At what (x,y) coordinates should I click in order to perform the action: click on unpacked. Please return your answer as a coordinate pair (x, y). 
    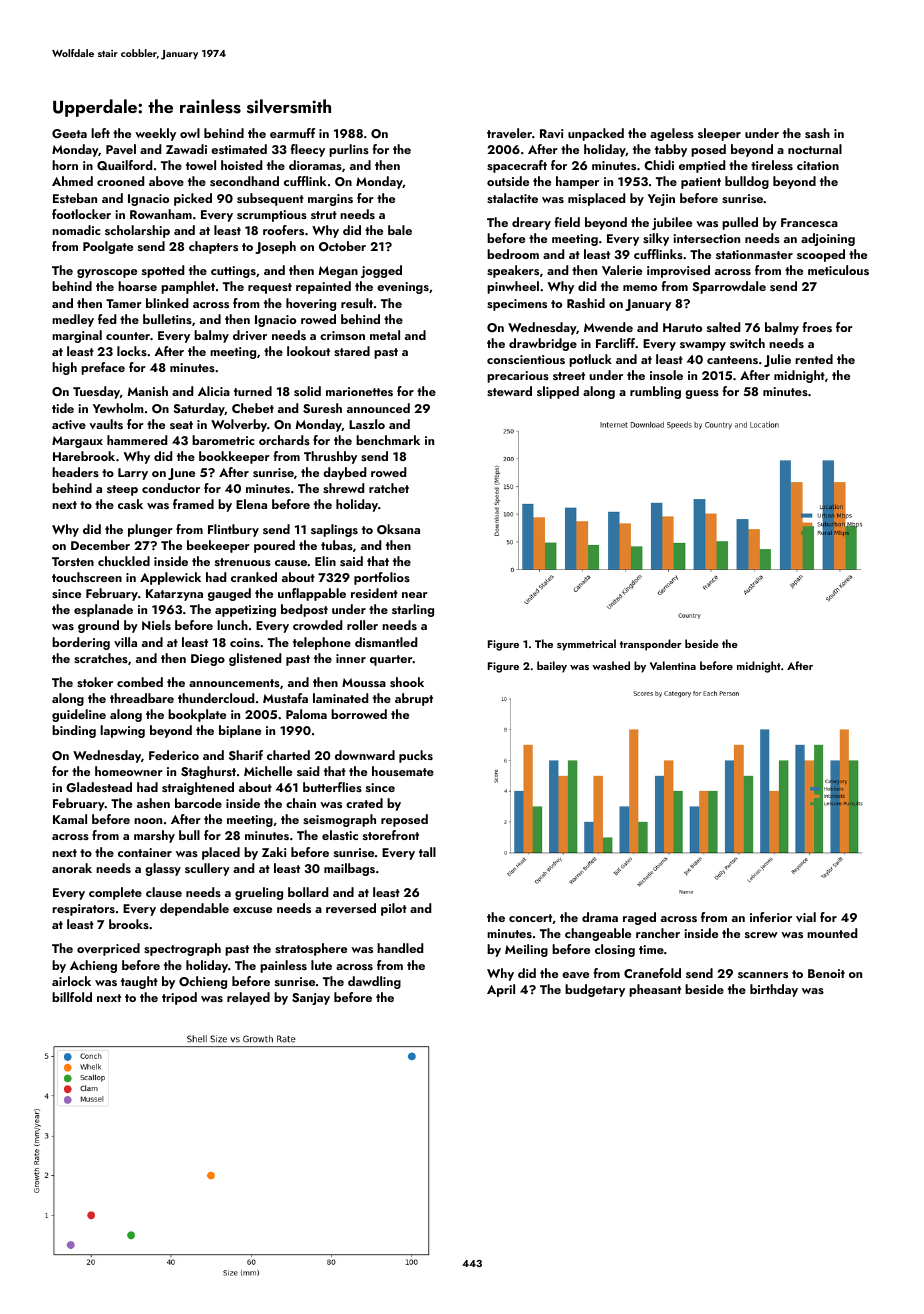
    Looking at the image, I should click on (596, 134).
